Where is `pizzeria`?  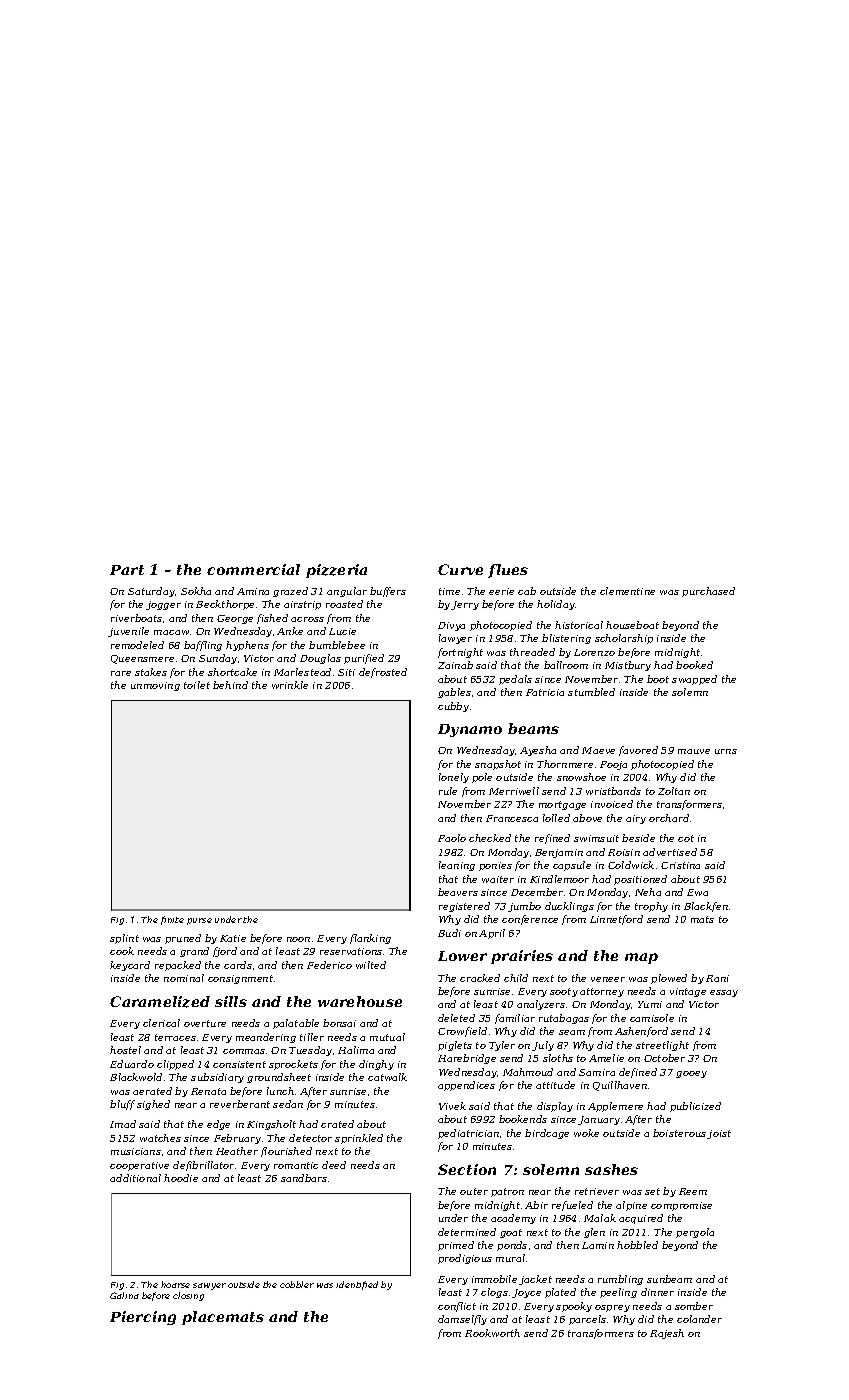
pizzeria is located at coordinates (336, 571).
